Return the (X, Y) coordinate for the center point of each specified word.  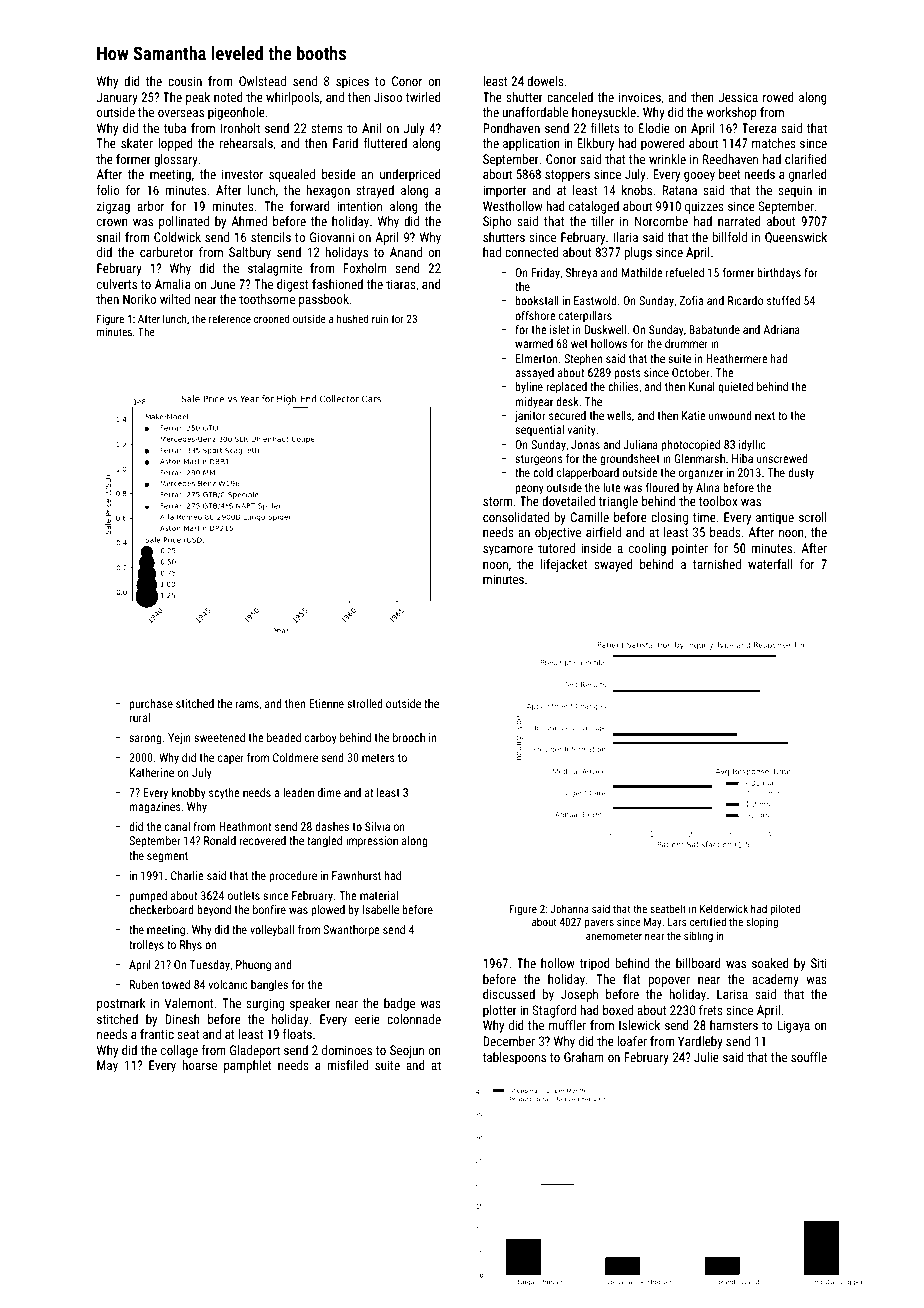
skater (137, 143)
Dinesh (182, 1019)
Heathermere (737, 358)
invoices (640, 97)
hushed (353, 318)
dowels (545, 81)
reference (230, 318)
